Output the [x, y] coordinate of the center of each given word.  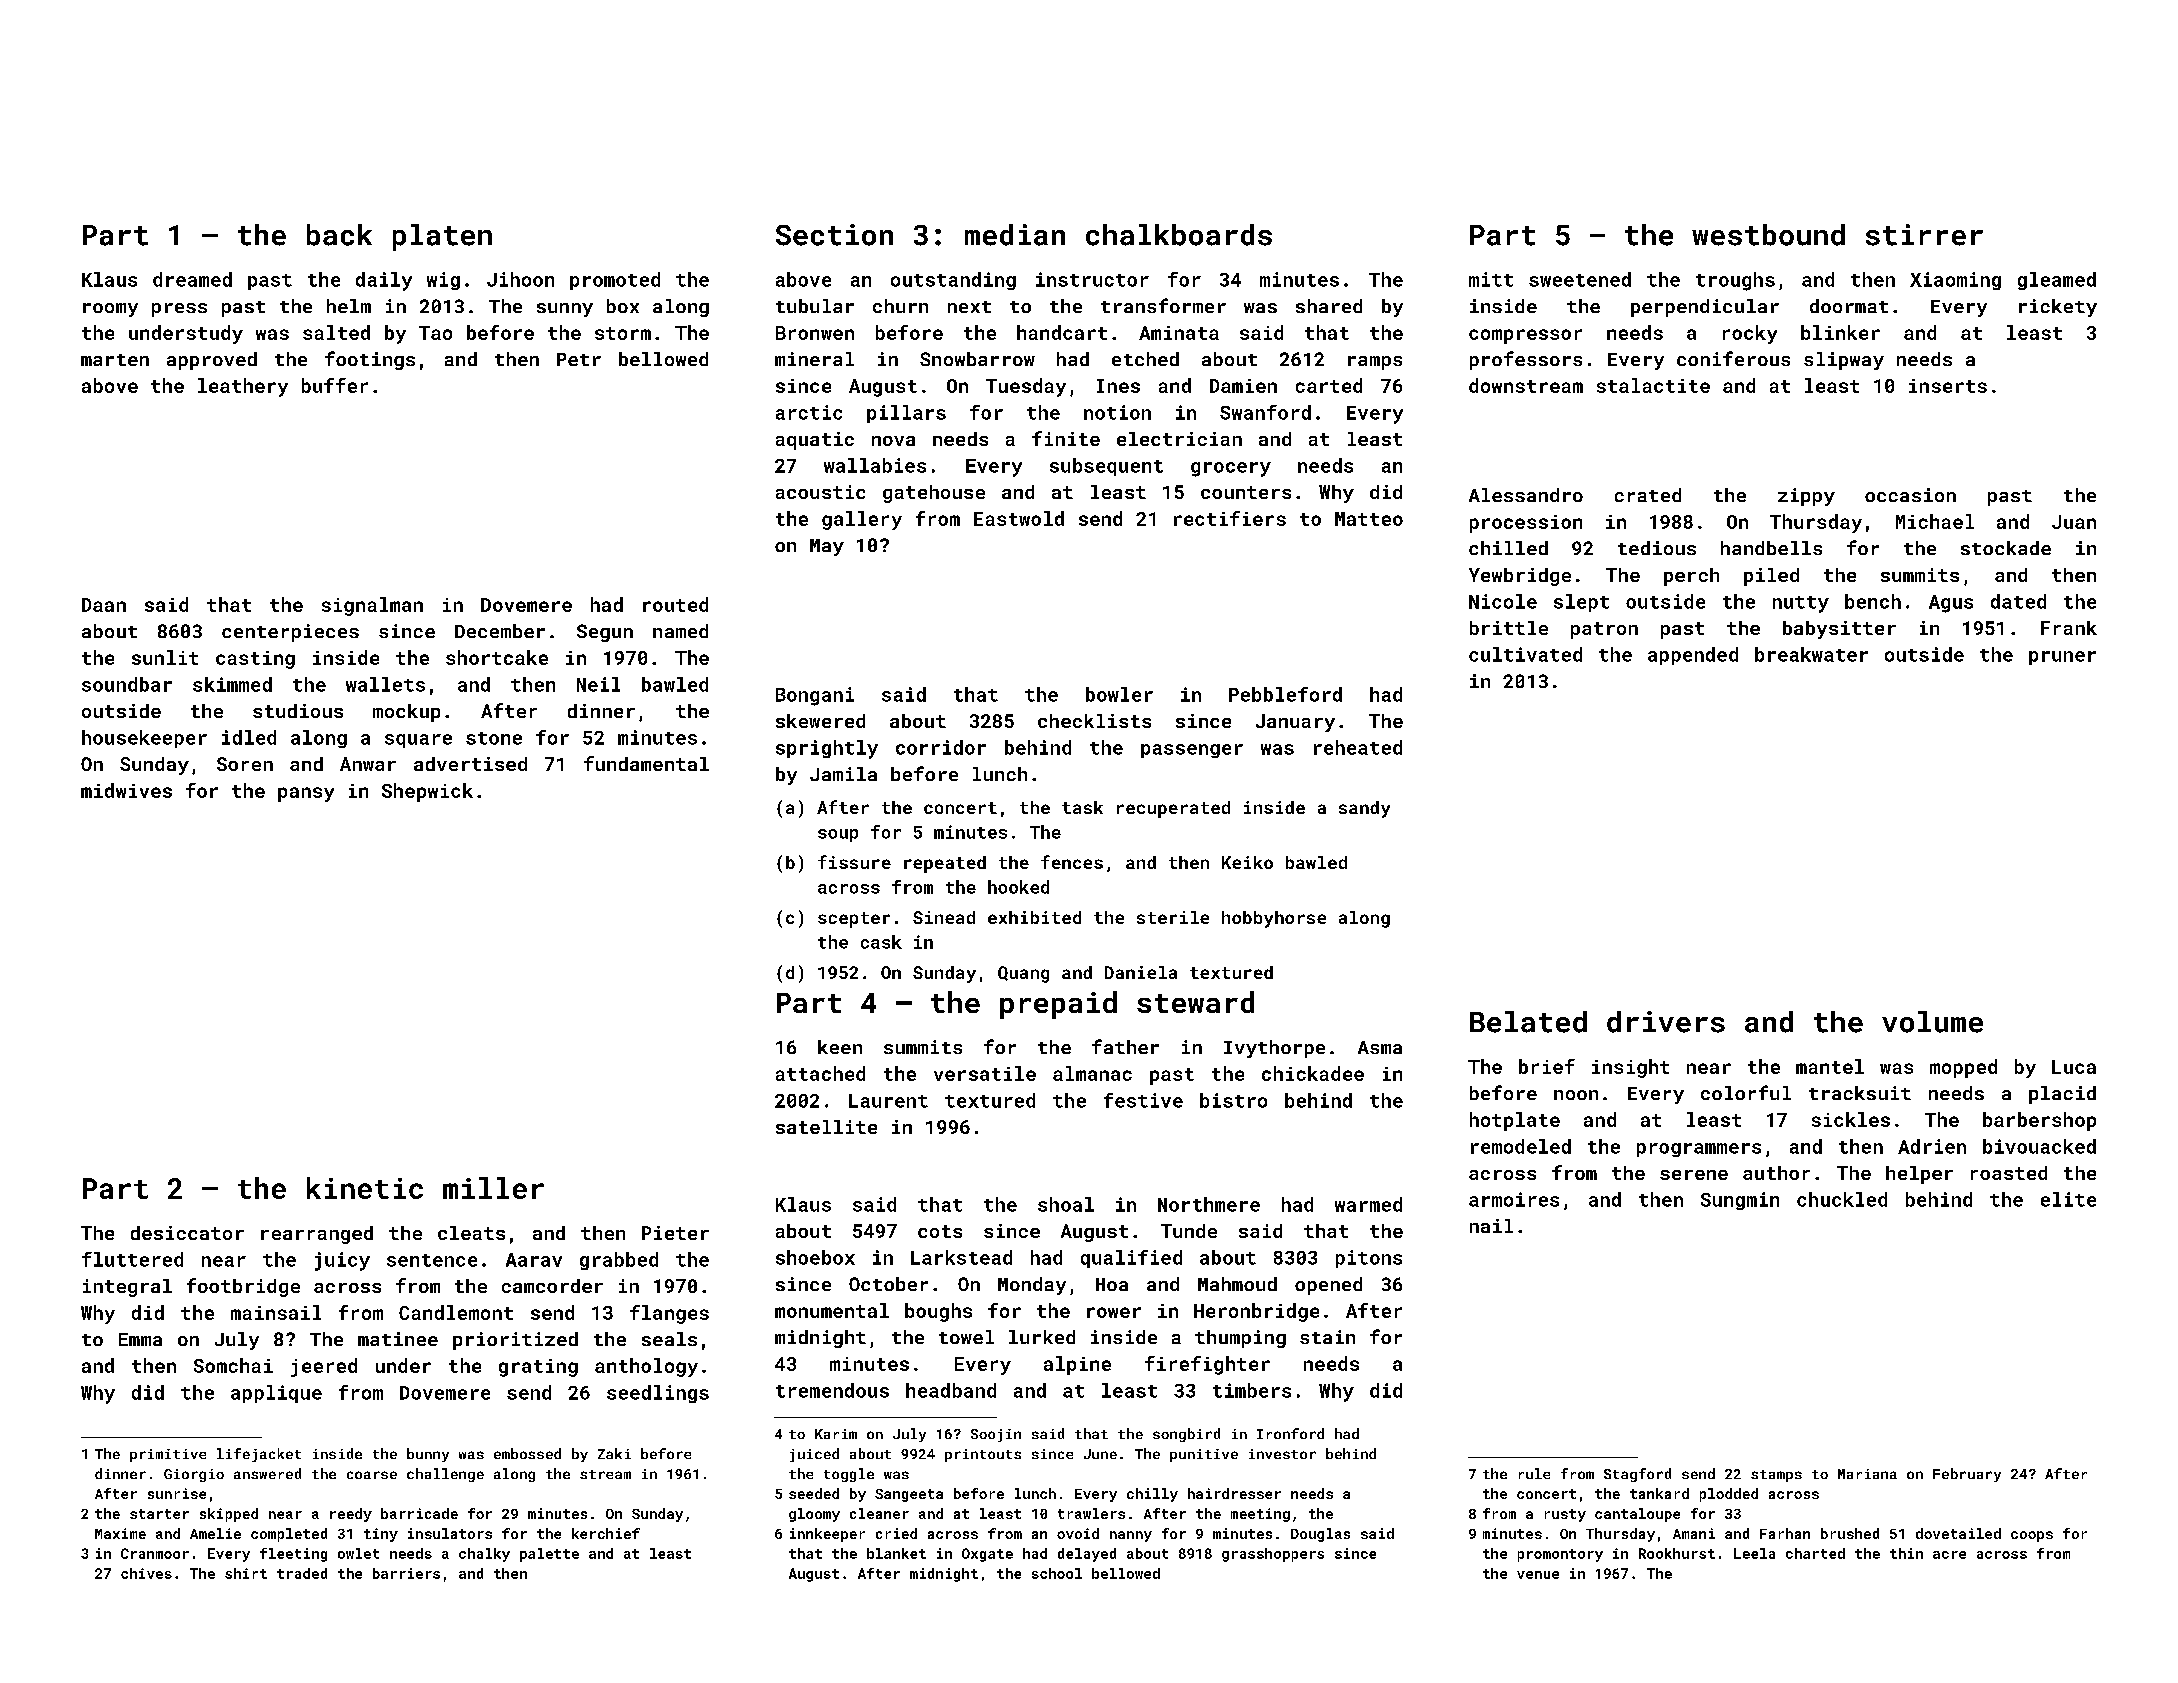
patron [1604, 630]
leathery [243, 387]
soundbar [127, 684]
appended [1693, 656]
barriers [406, 1573]
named [680, 631]
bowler [1119, 694]
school [1057, 1573]
